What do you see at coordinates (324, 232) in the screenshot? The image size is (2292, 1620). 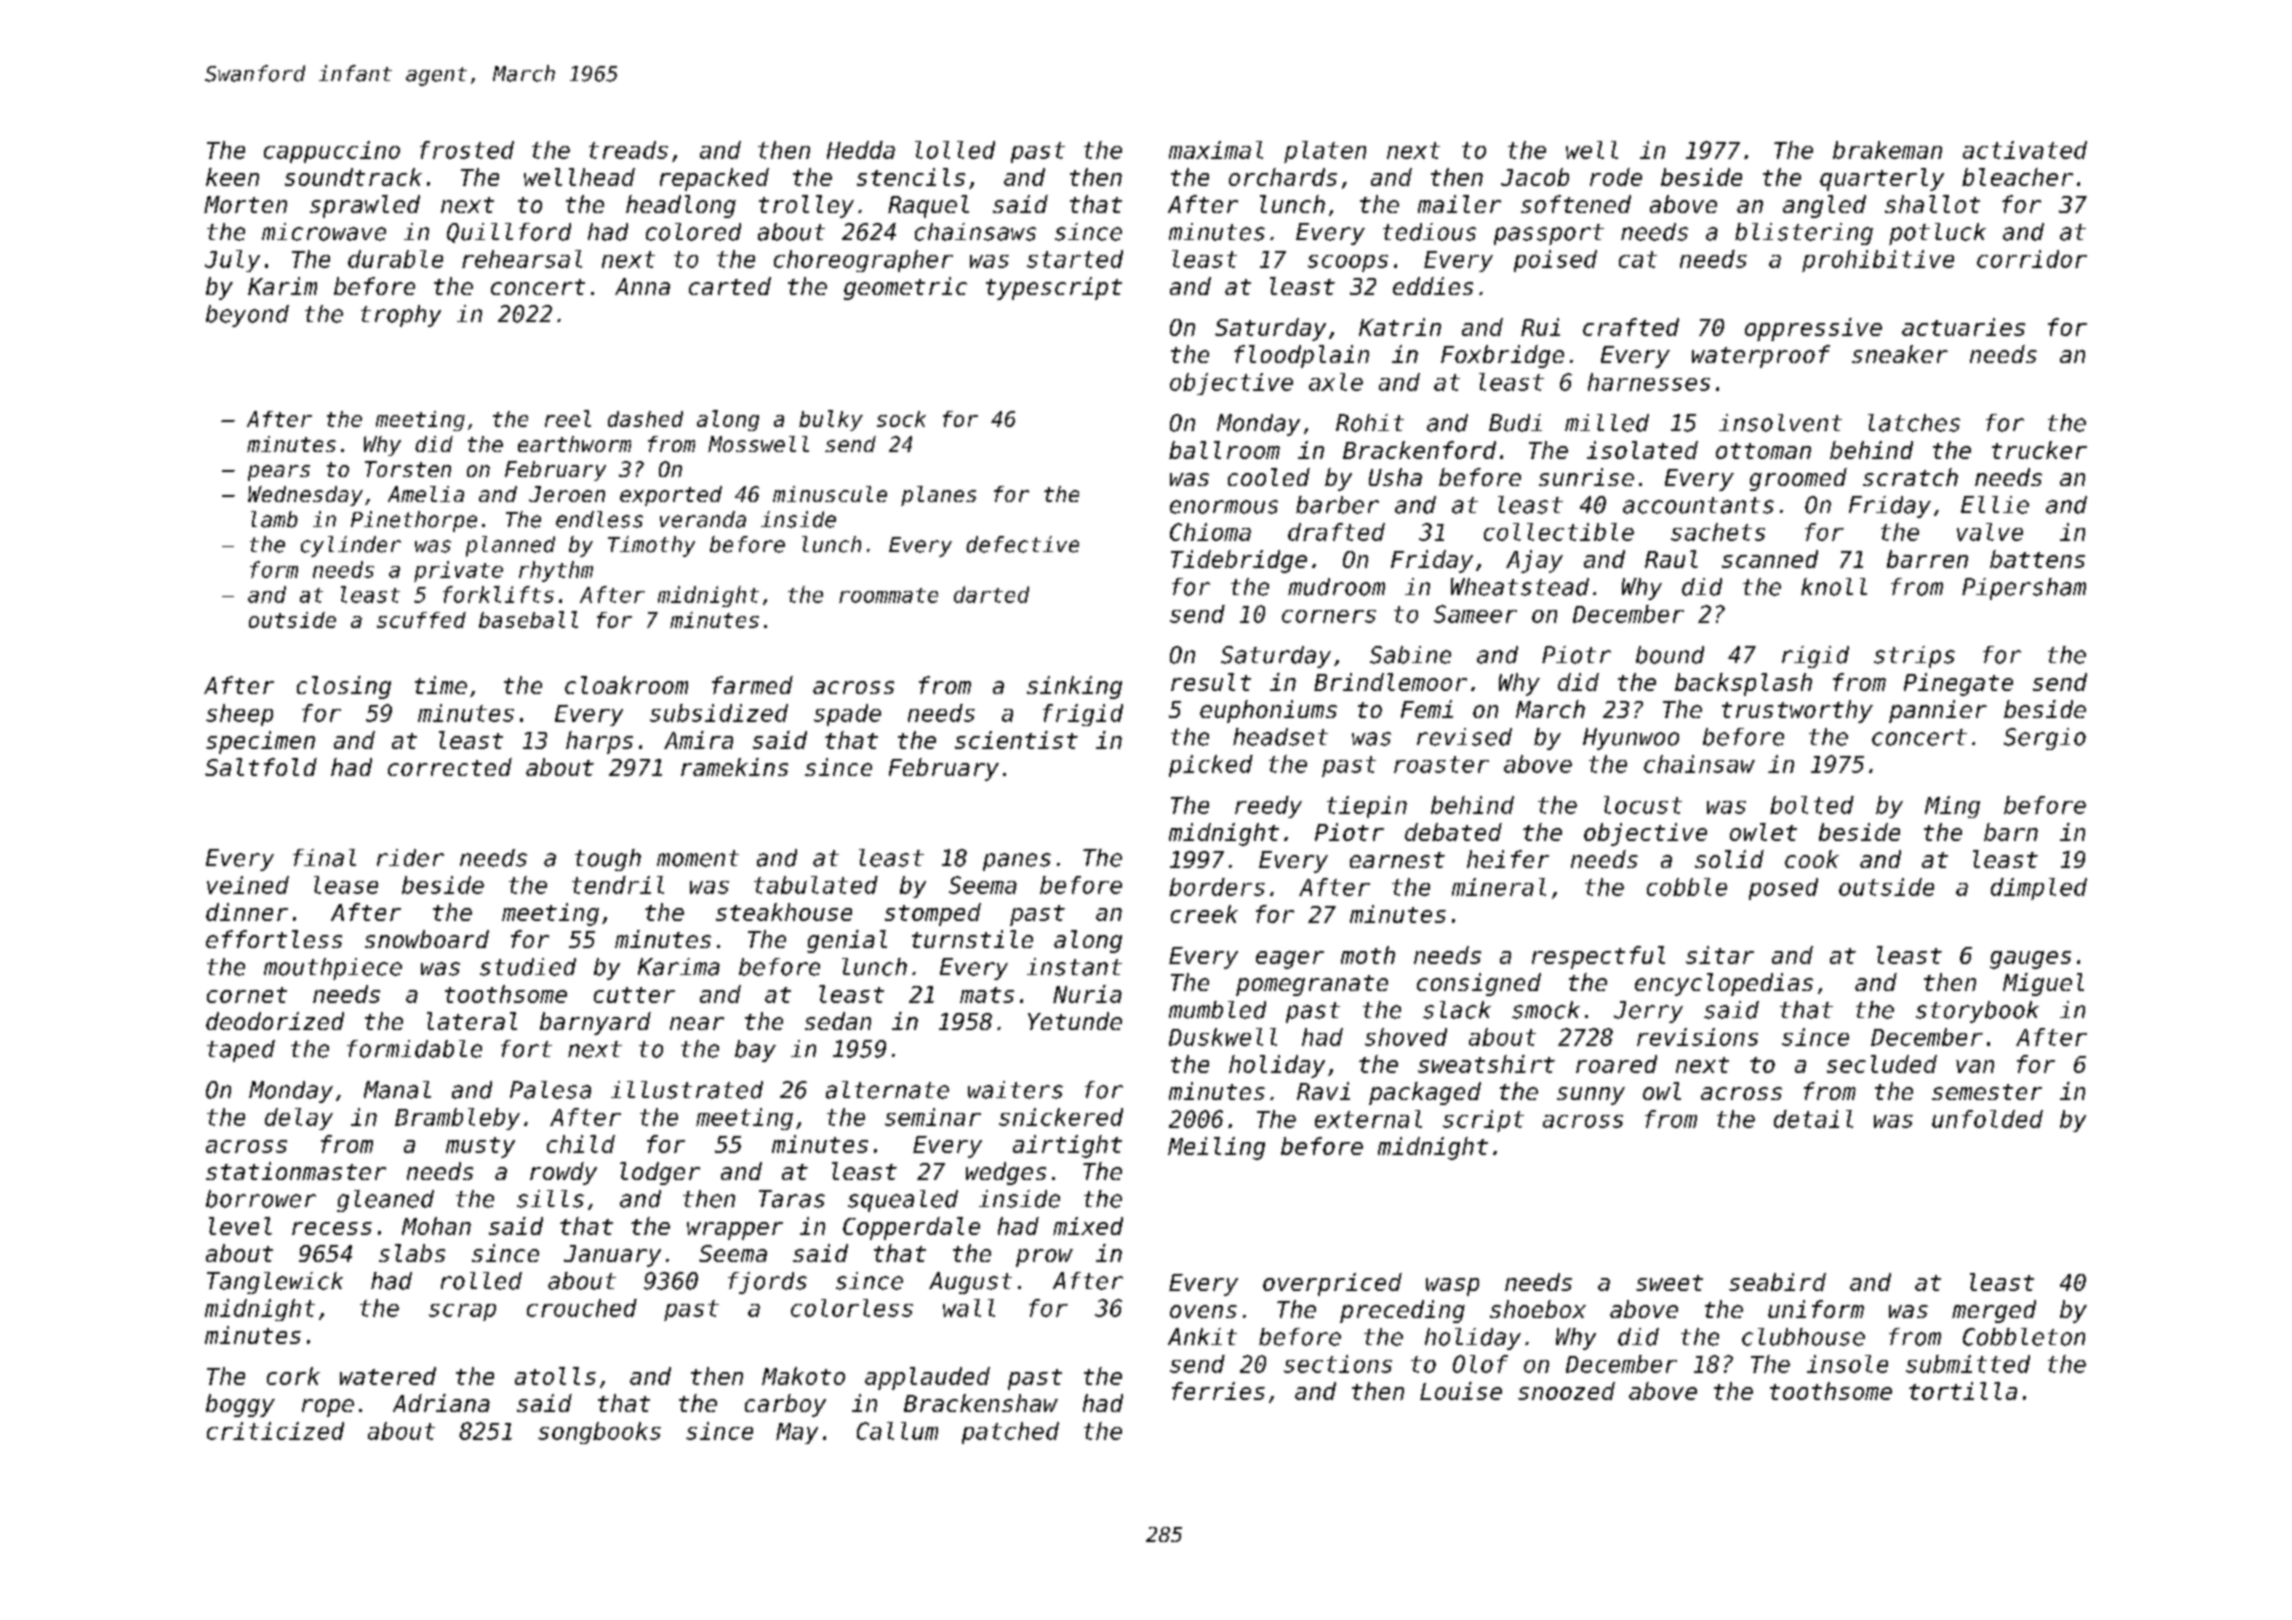 I see `microwave` at bounding box center [324, 232].
